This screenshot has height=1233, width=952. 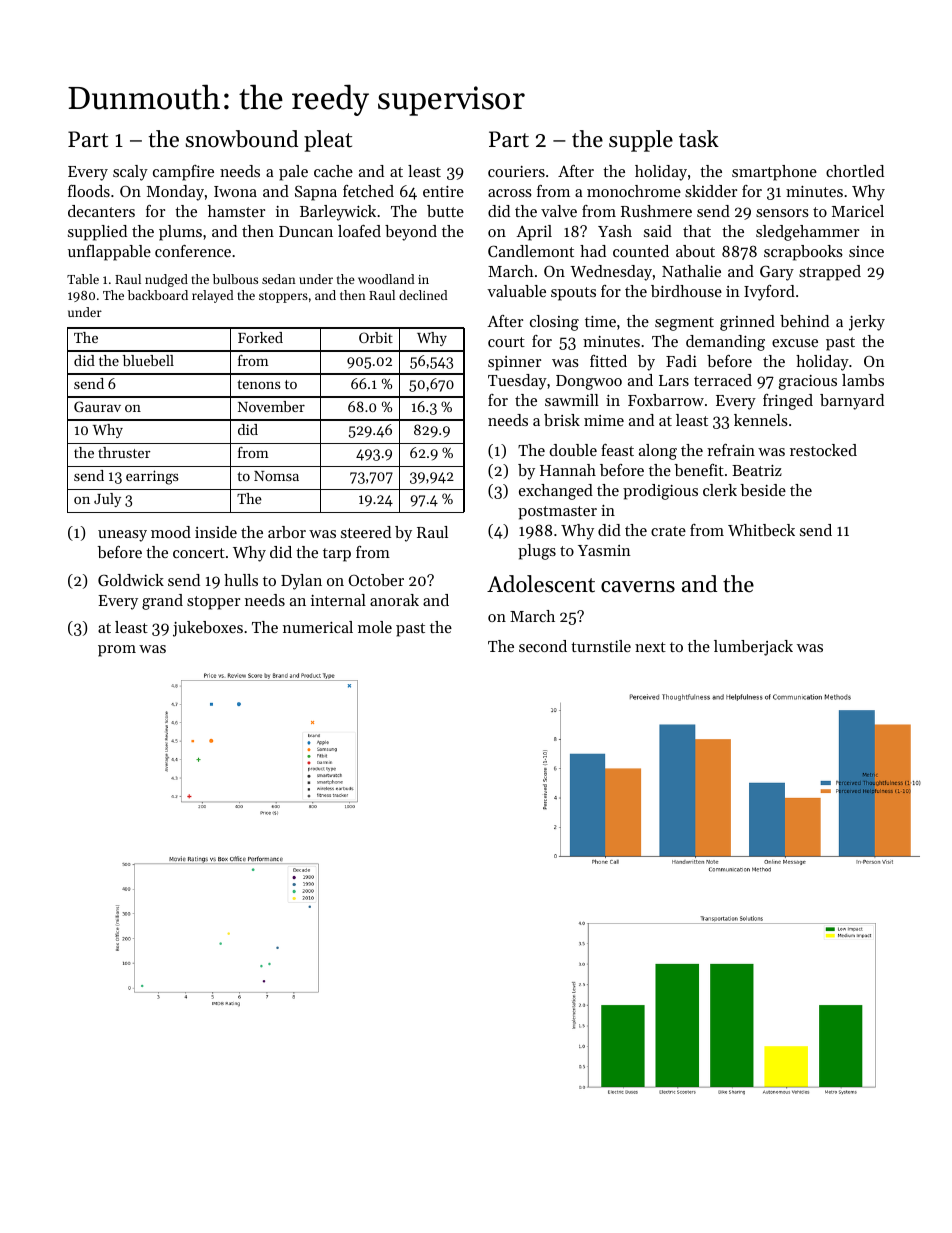 What do you see at coordinates (804, 321) in the screenshot?
I see `behind` at bounding box center [804, 321].
